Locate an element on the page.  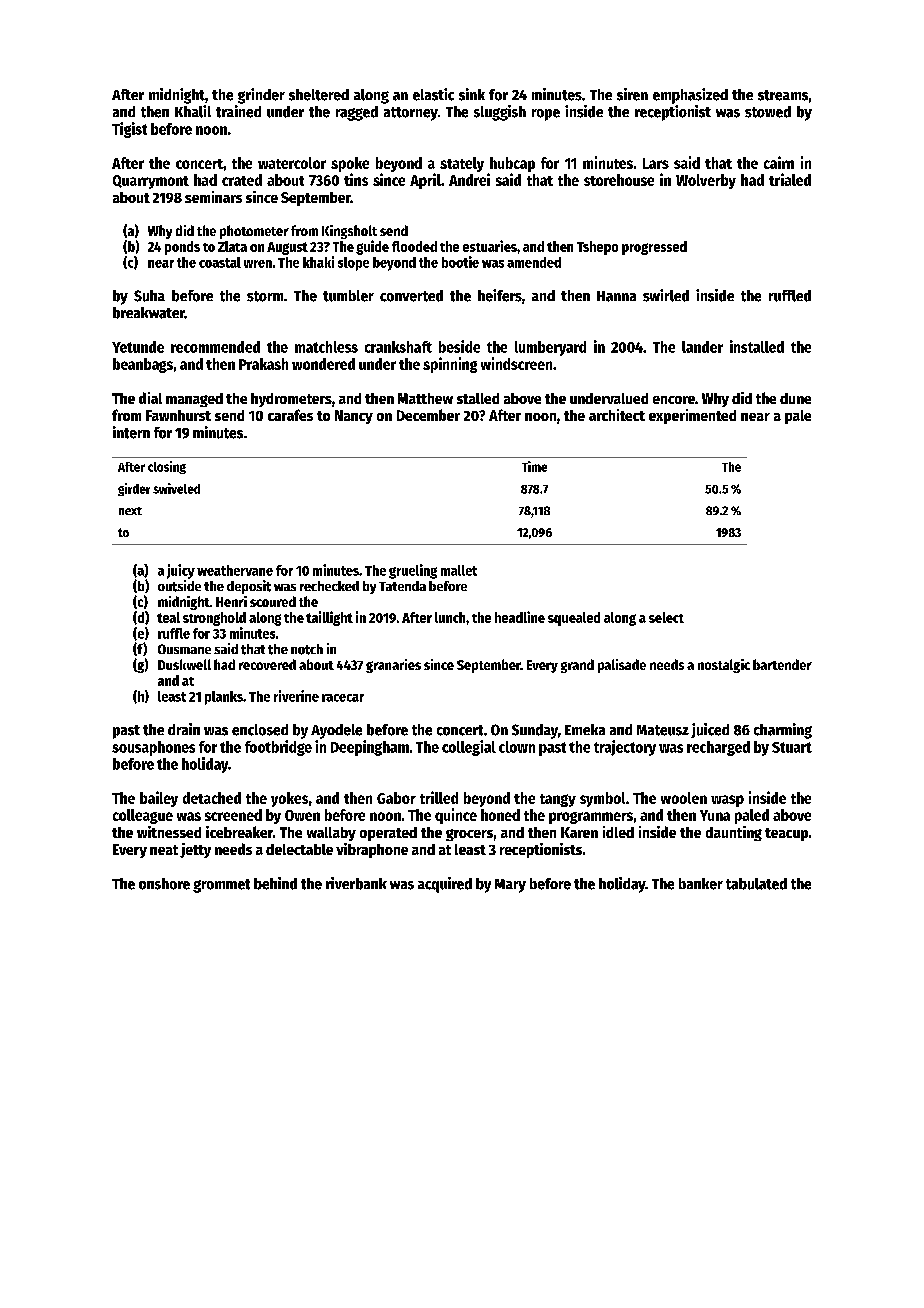
hubcap is located at coordinates (512, 164).
